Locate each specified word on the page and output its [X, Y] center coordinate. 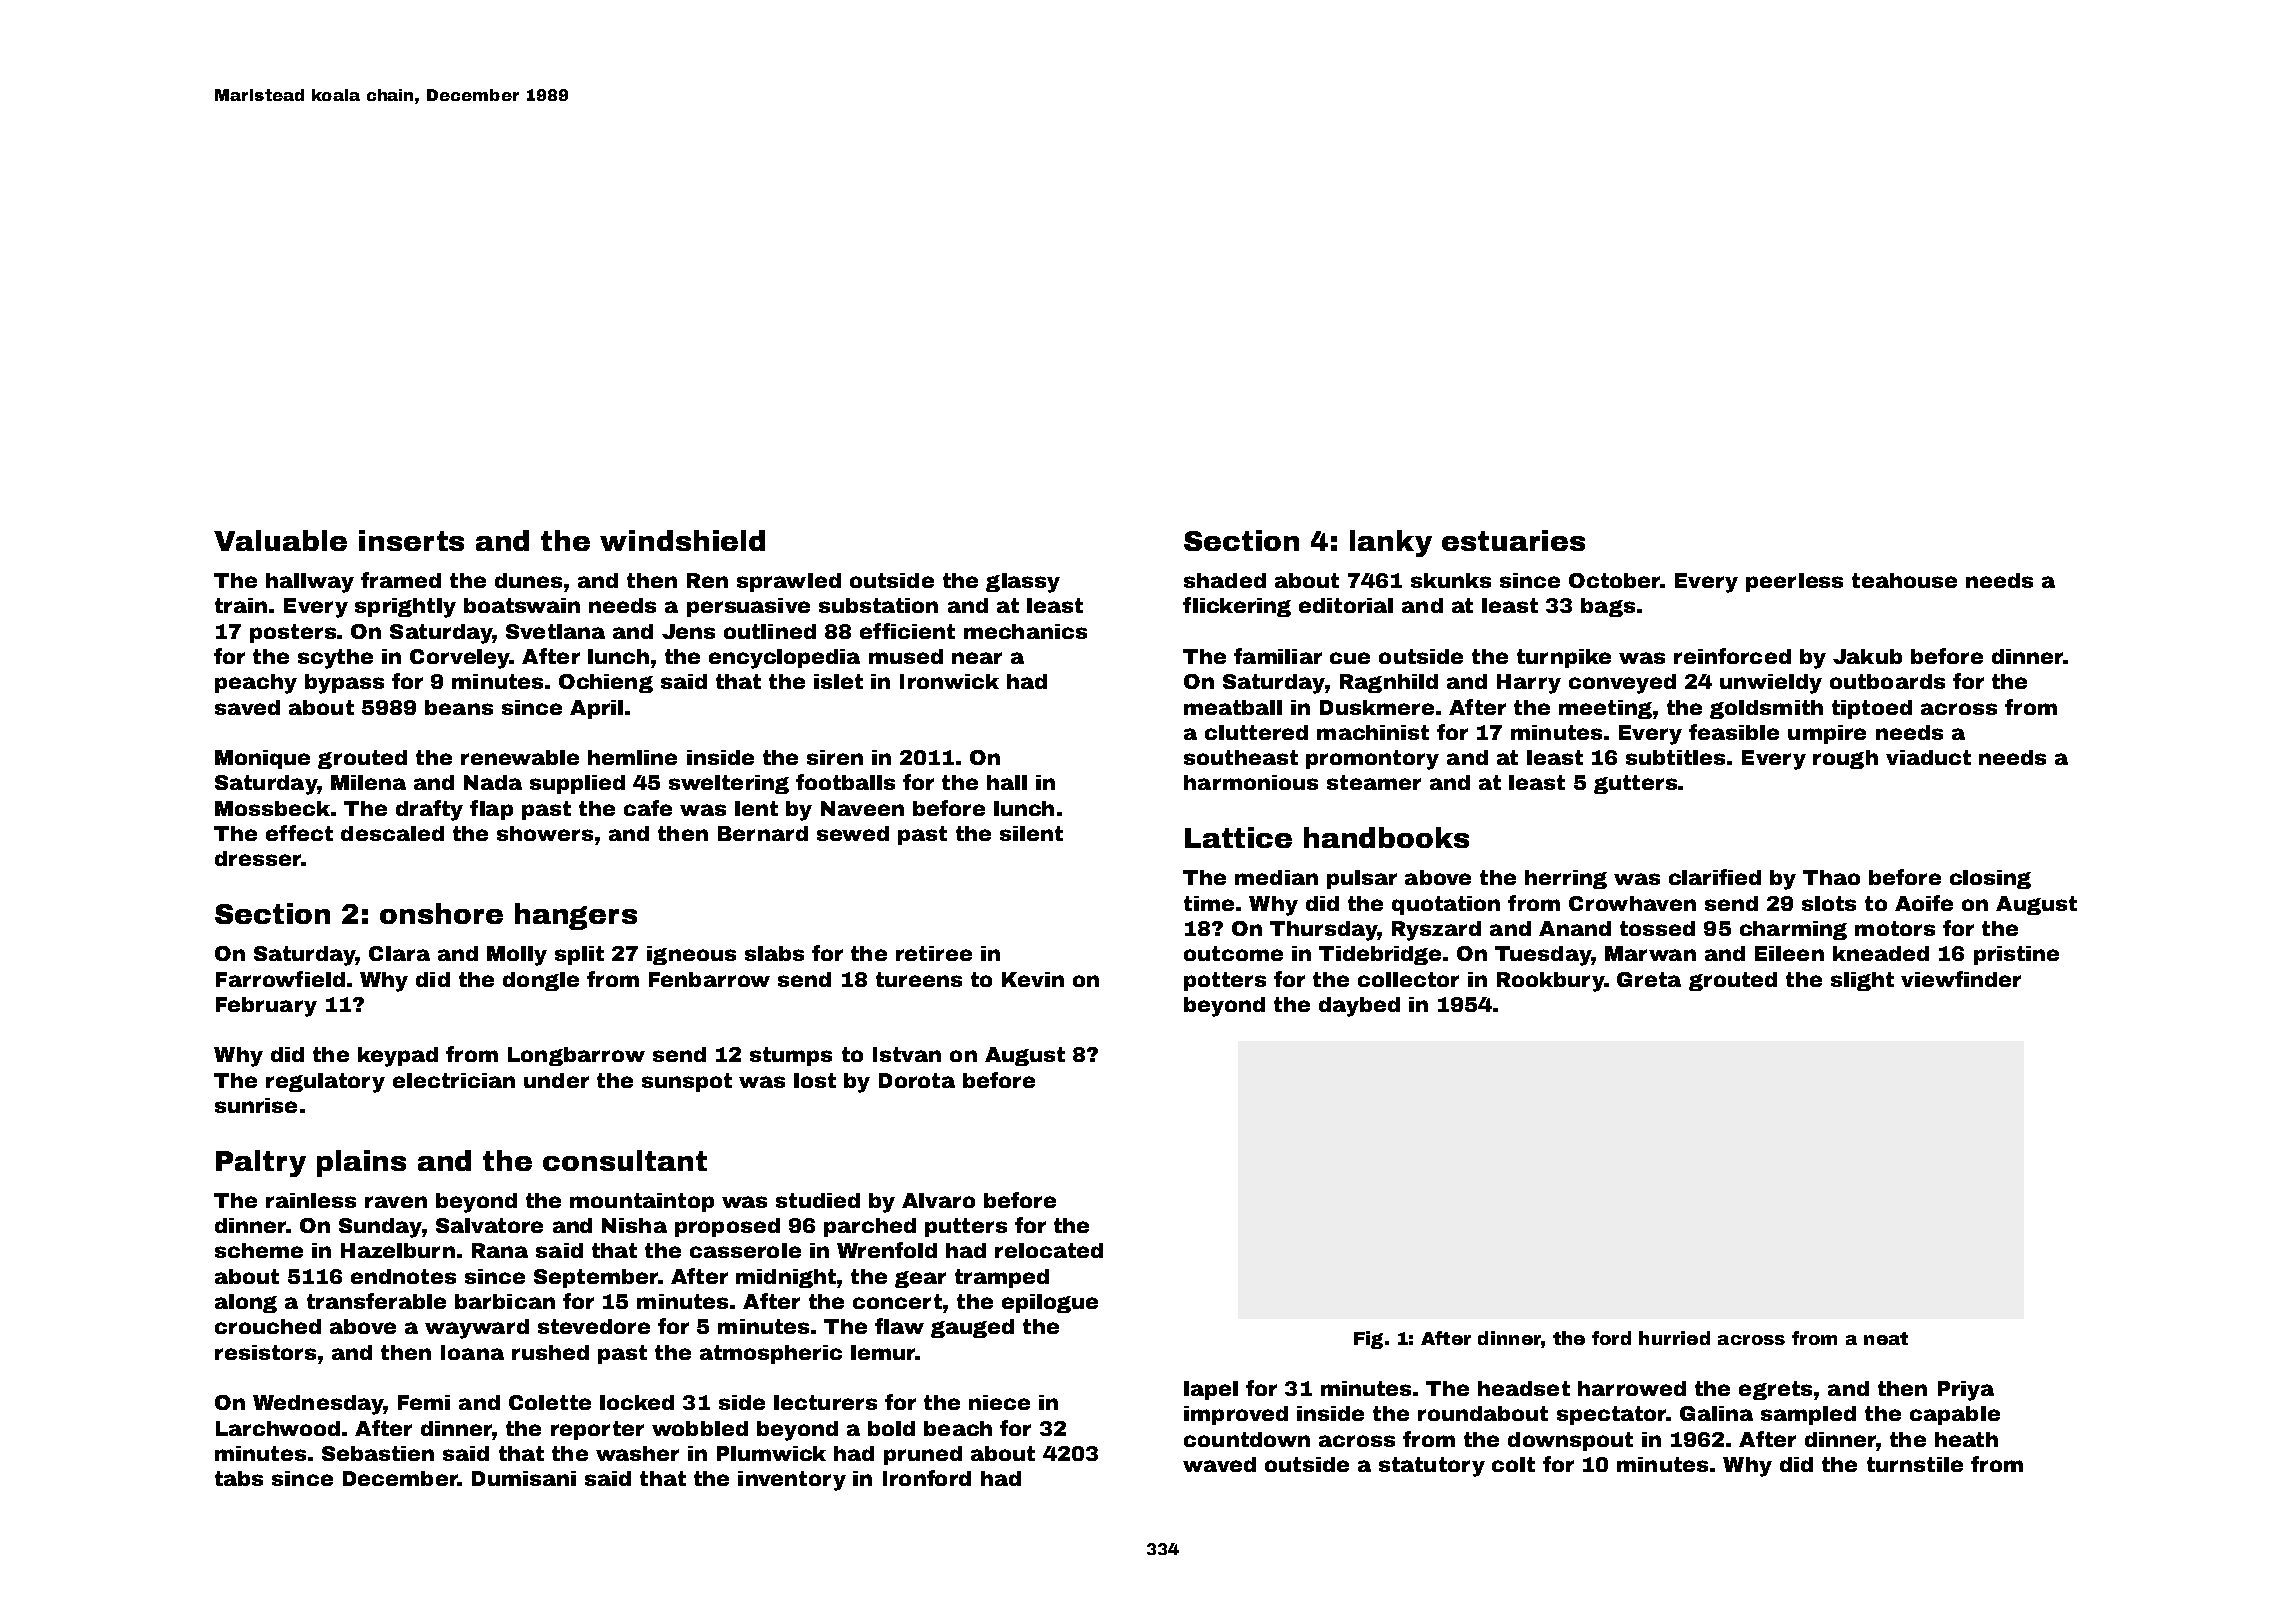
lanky [1391, 543]
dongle [541, 981]
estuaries [1513, 540]
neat [1886, 1338]
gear [920, 1279]
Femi [424, 1402]
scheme [259, 1250]
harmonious [1251, 782]
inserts [411, 540]
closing [1990, 879]
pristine [2016, 955]
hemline [632, 757]
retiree [934, 953]
